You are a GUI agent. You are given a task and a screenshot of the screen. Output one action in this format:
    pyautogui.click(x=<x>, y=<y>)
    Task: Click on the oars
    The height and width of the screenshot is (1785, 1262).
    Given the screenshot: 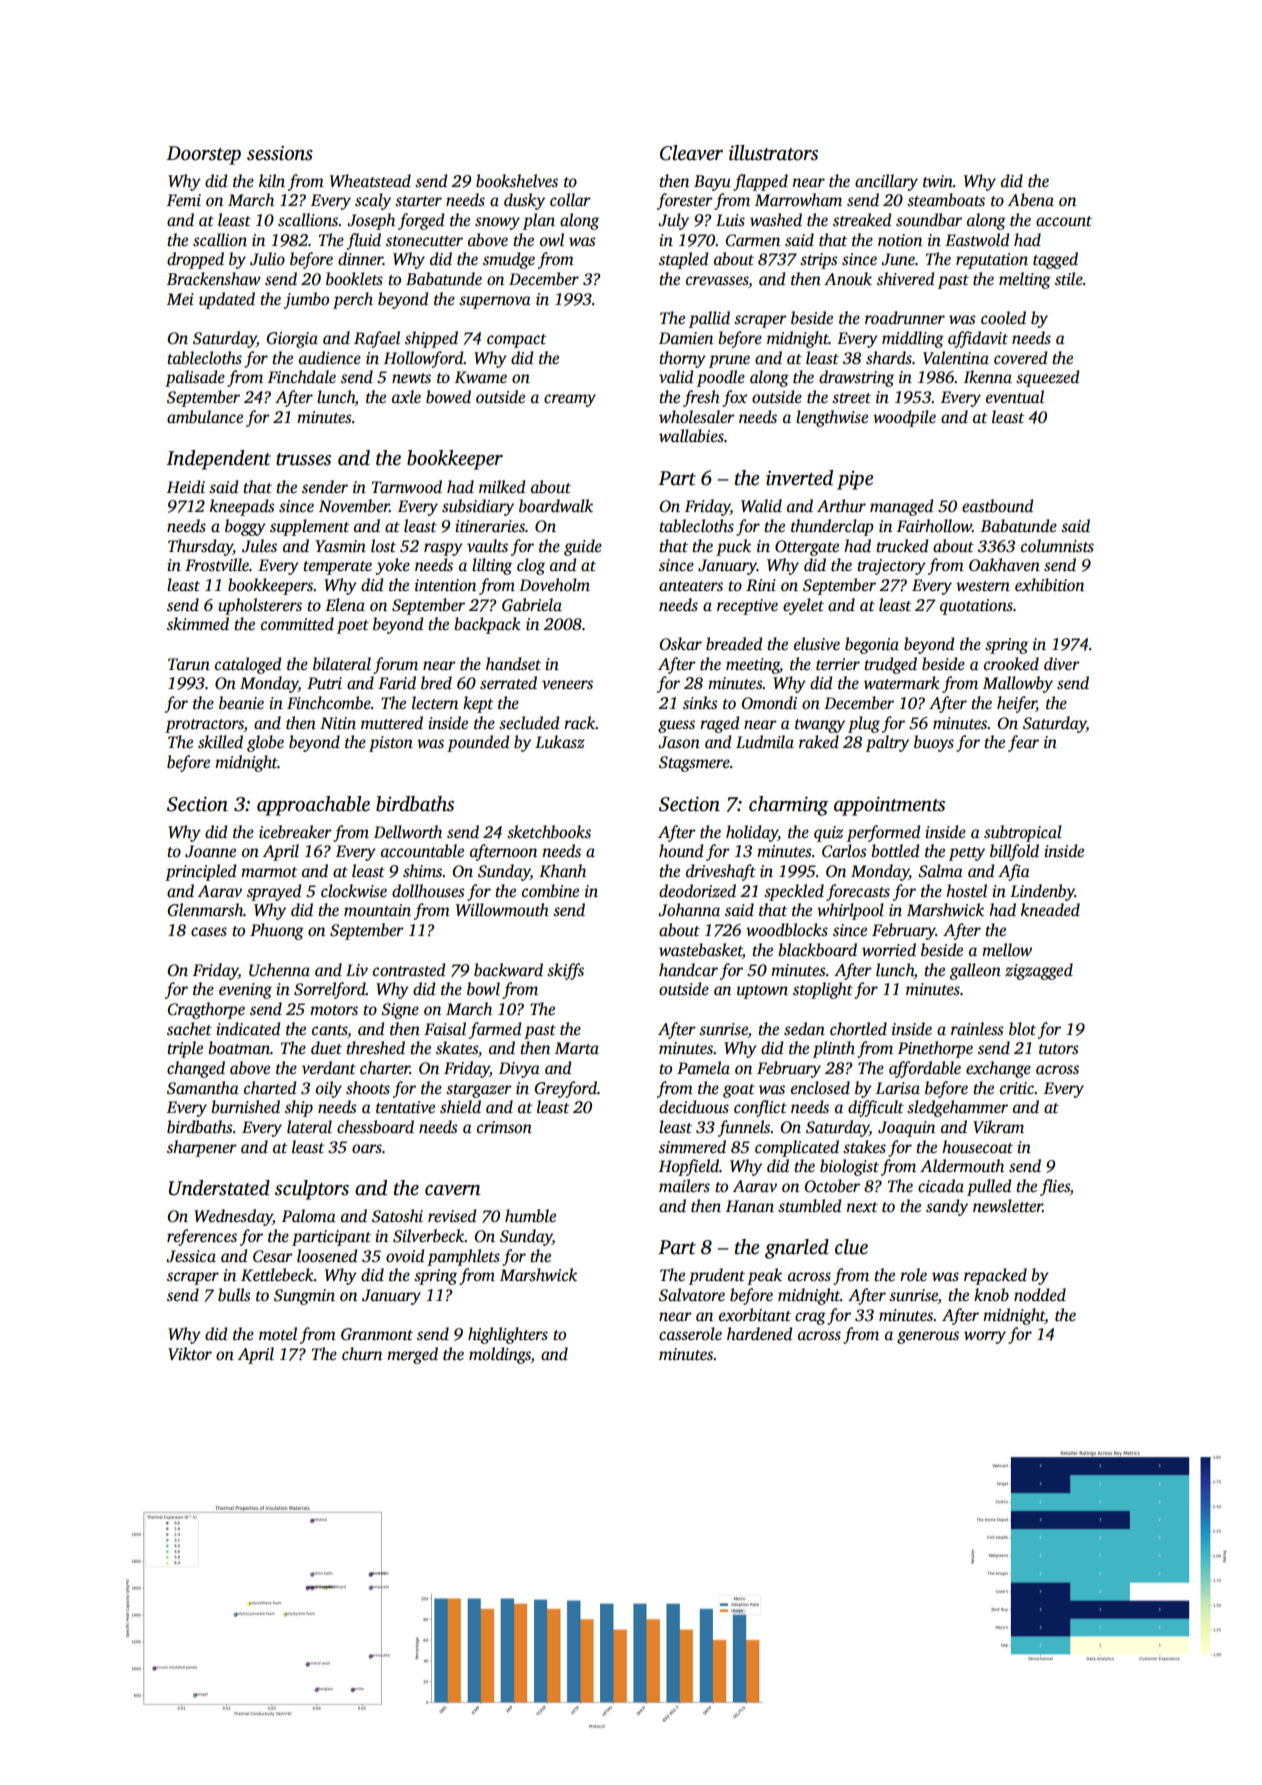 What is the action you would take?
    pyautogui.click(x=367, y=1149)
